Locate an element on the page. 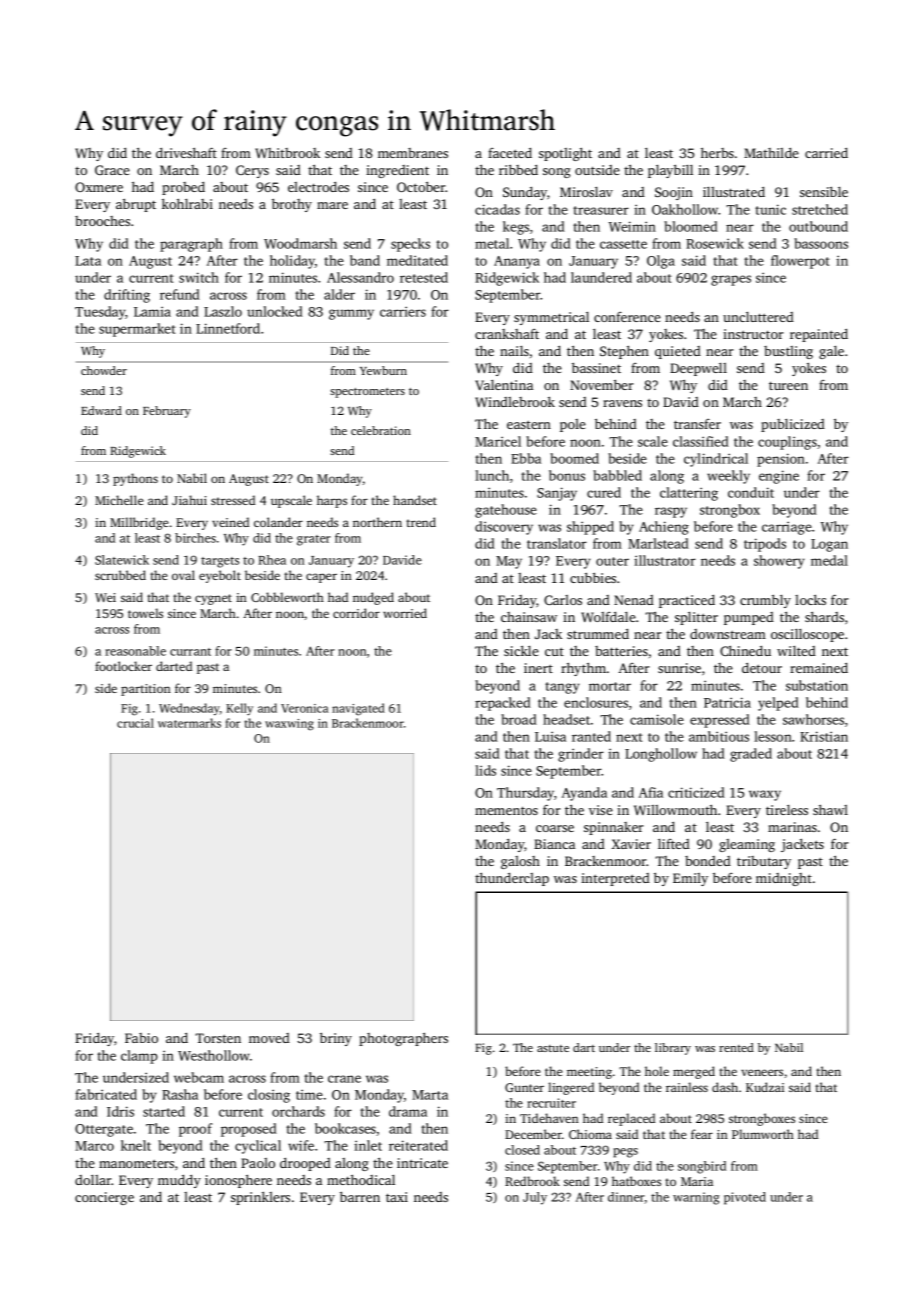  galosh is located at coordinates (520, 862).
